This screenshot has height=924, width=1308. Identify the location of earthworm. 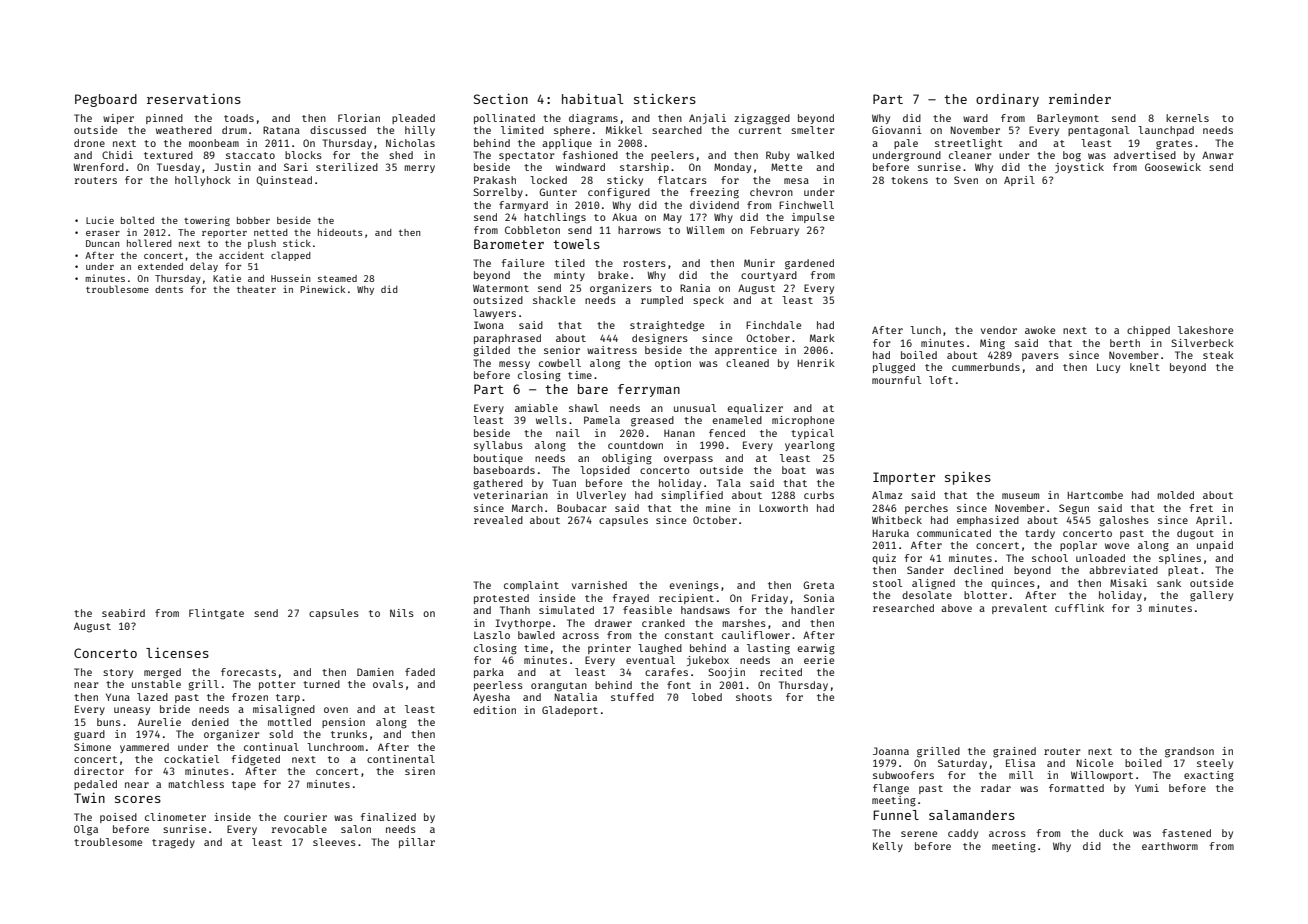
(1170, 846).
